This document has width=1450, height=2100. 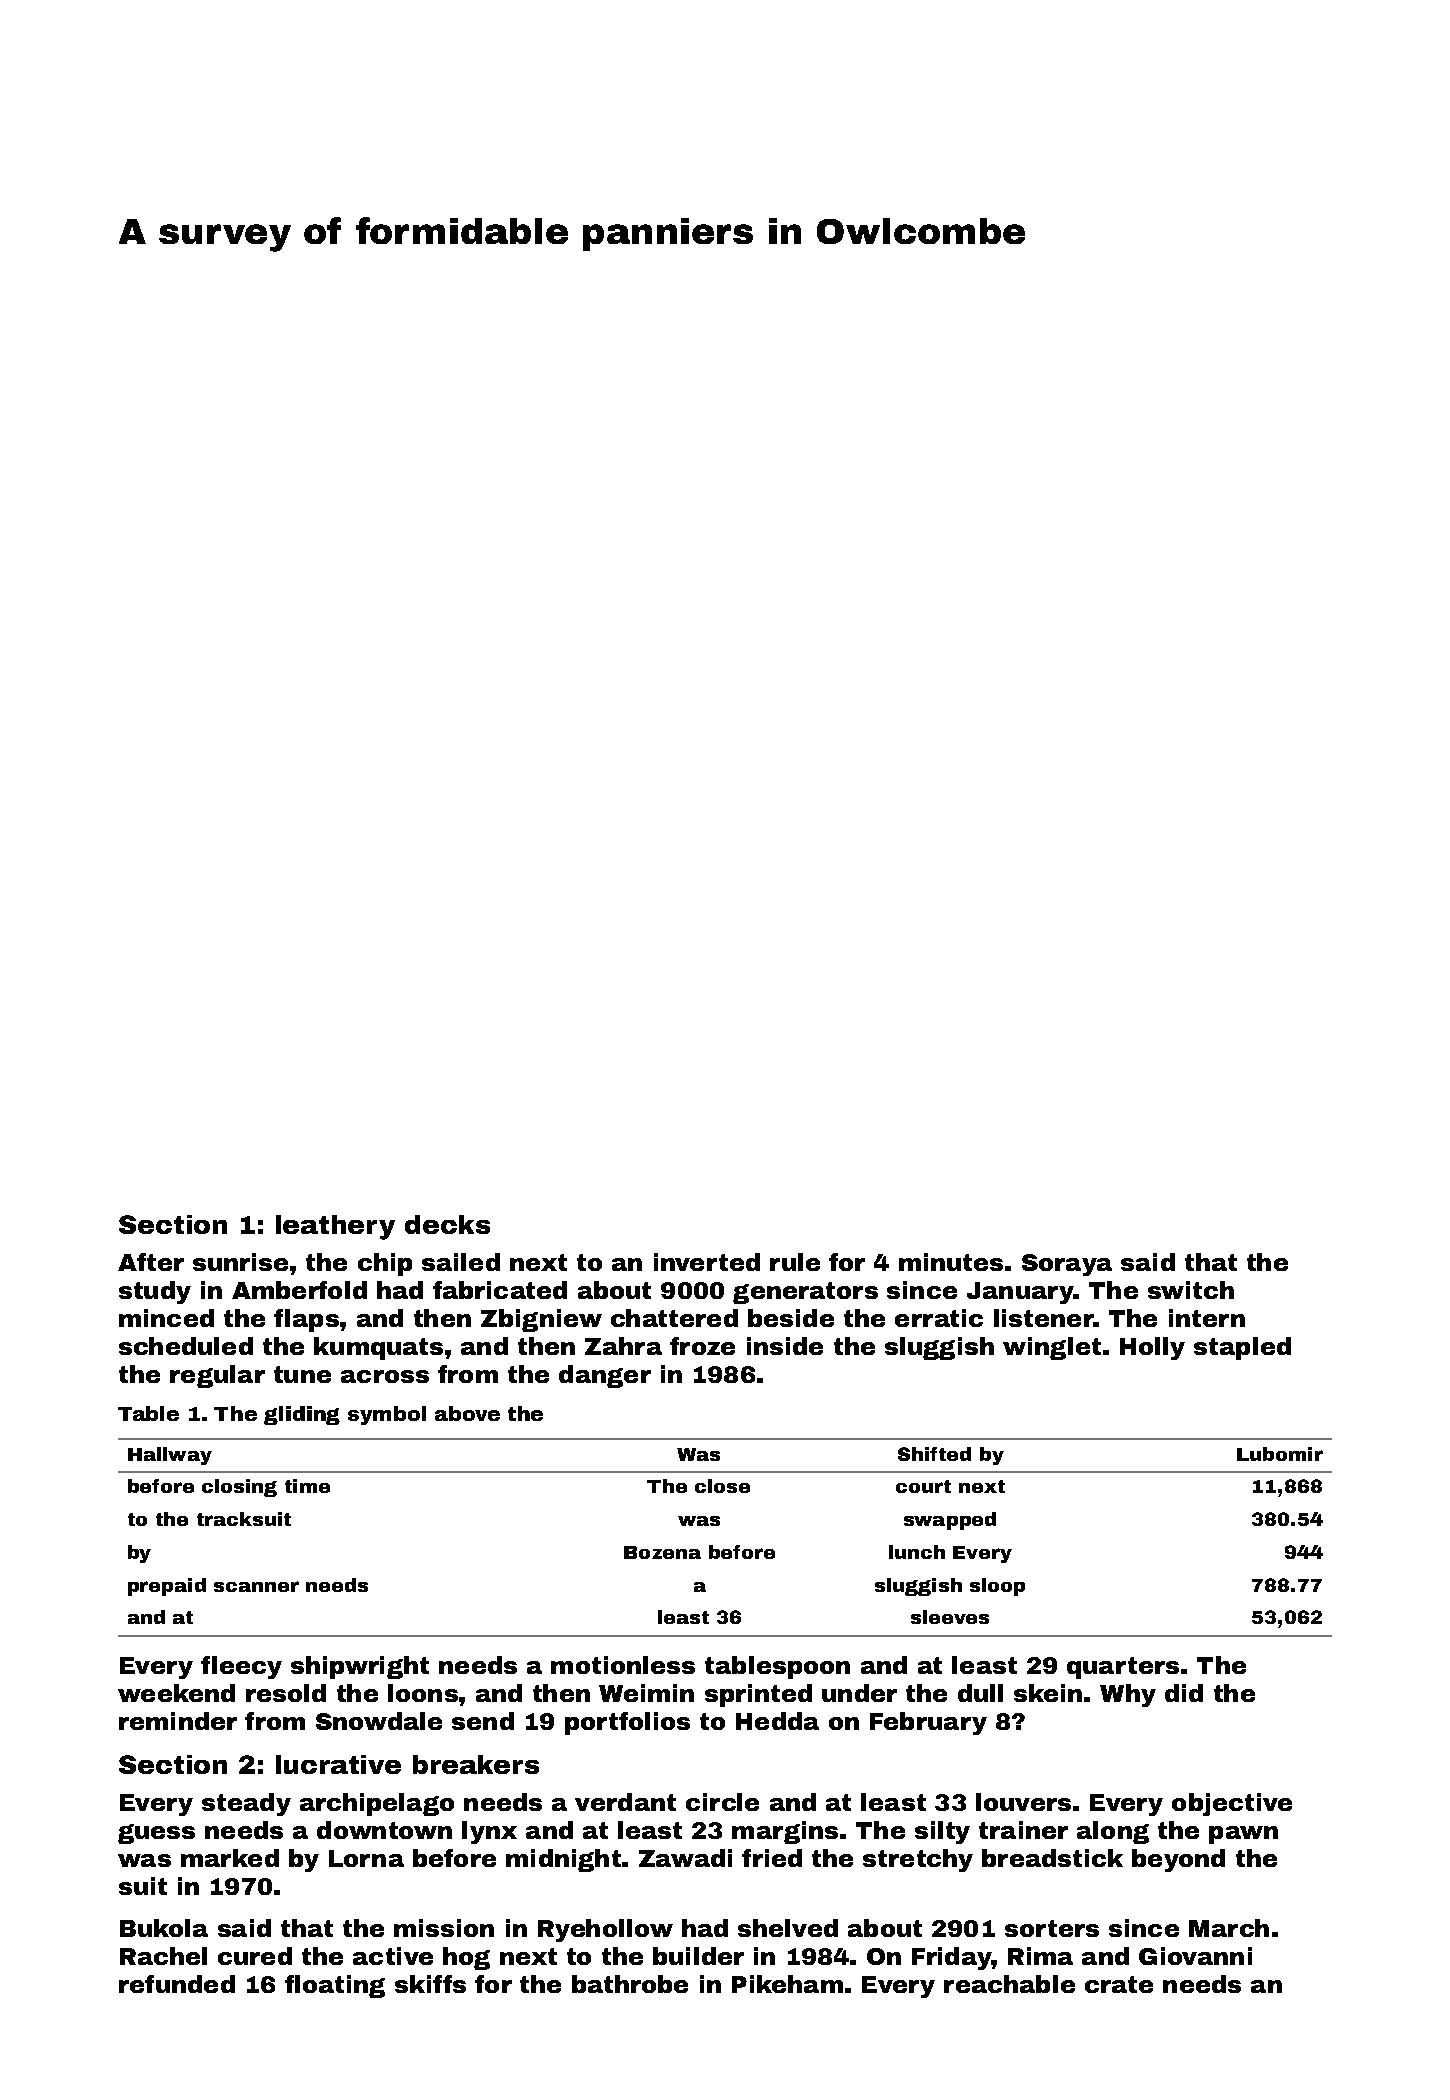 I want to click on refunded, so click(x=177, y=1984).
